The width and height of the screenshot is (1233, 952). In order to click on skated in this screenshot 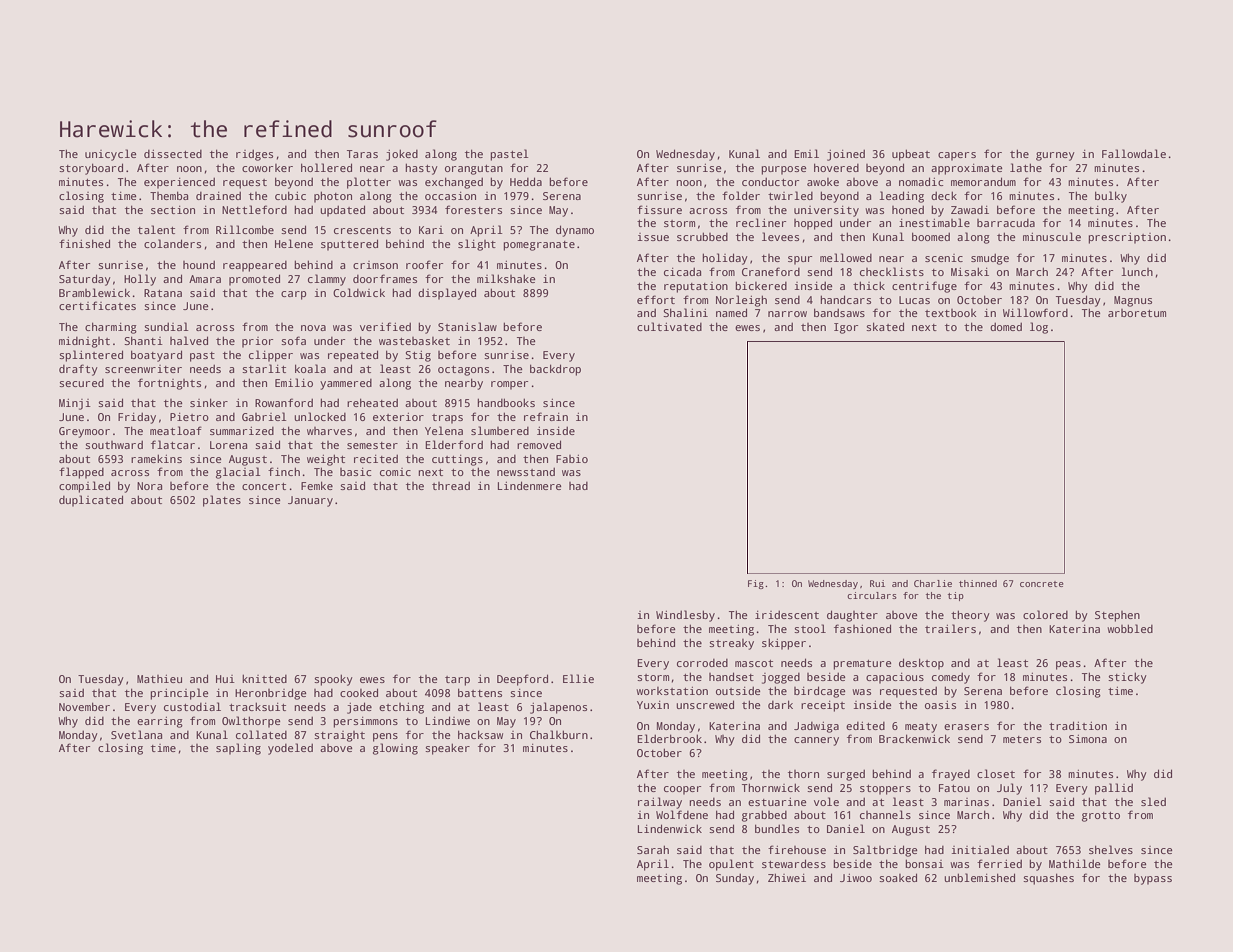, I will do `click(885, 326)`.
